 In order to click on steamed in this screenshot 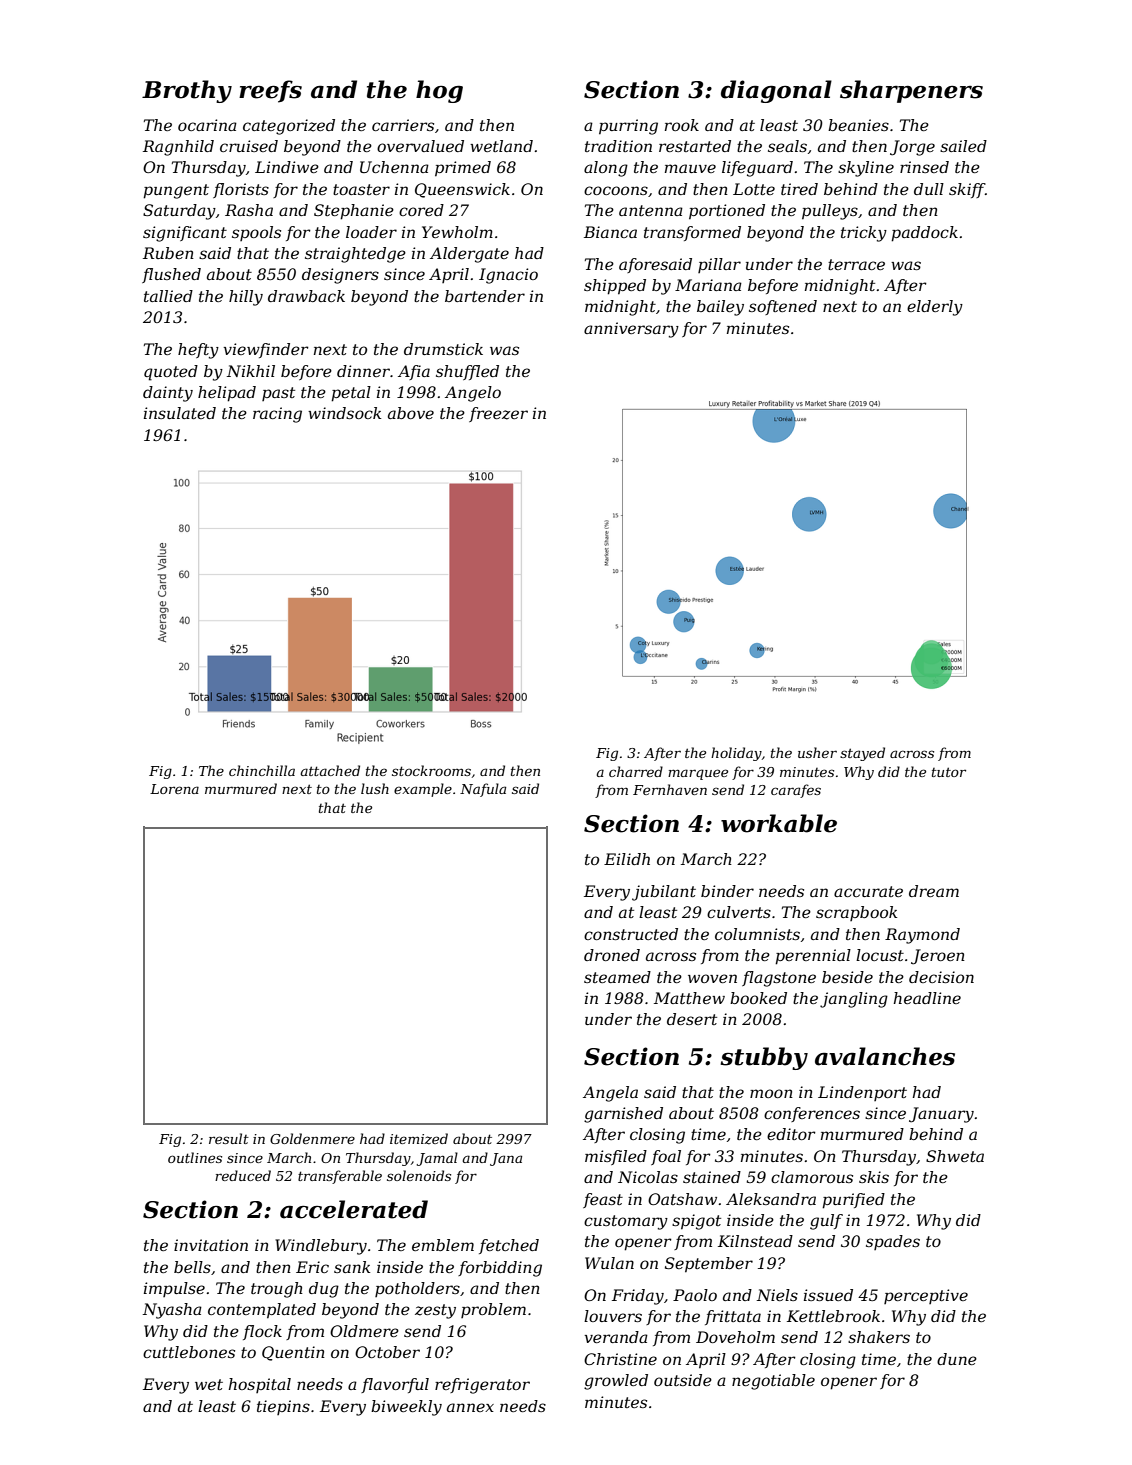, I will do `click(617, 977)`.
